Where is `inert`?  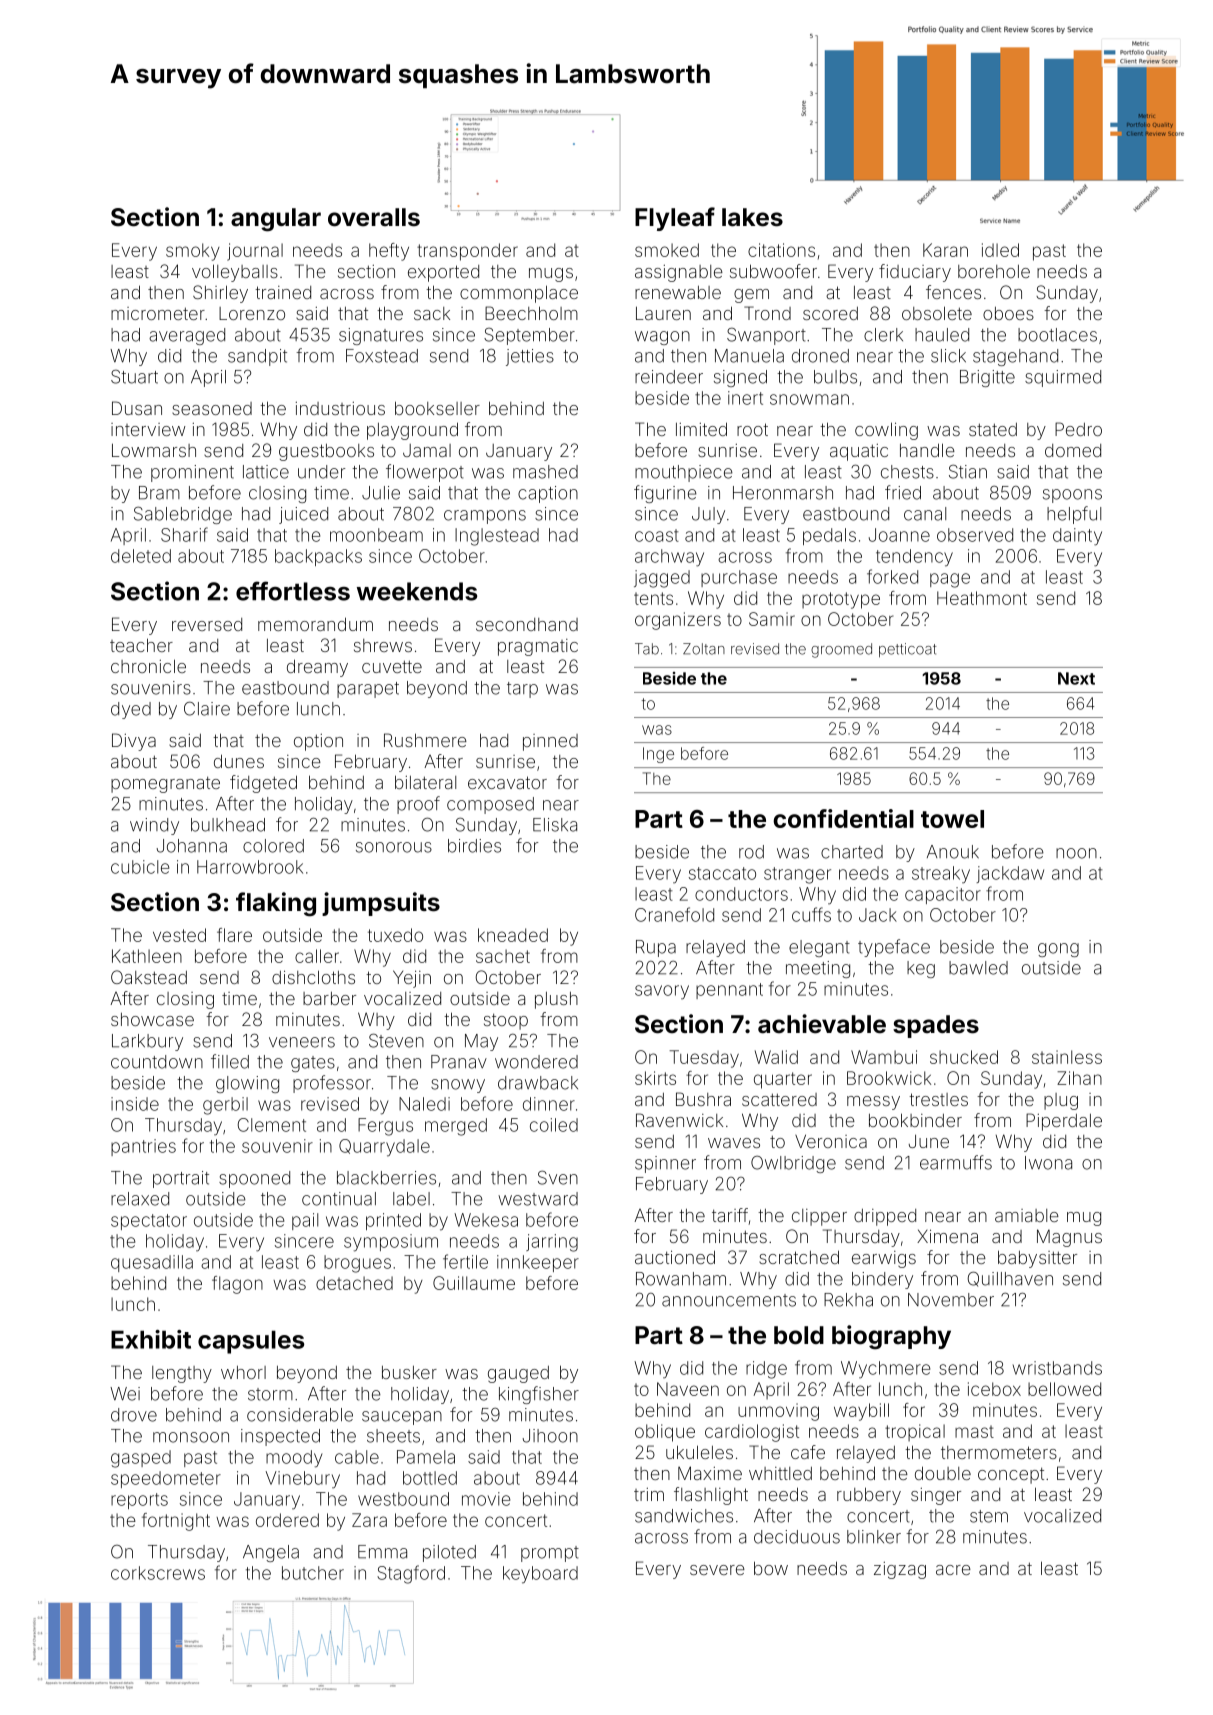
inert is located at coordinates (745, 398).
